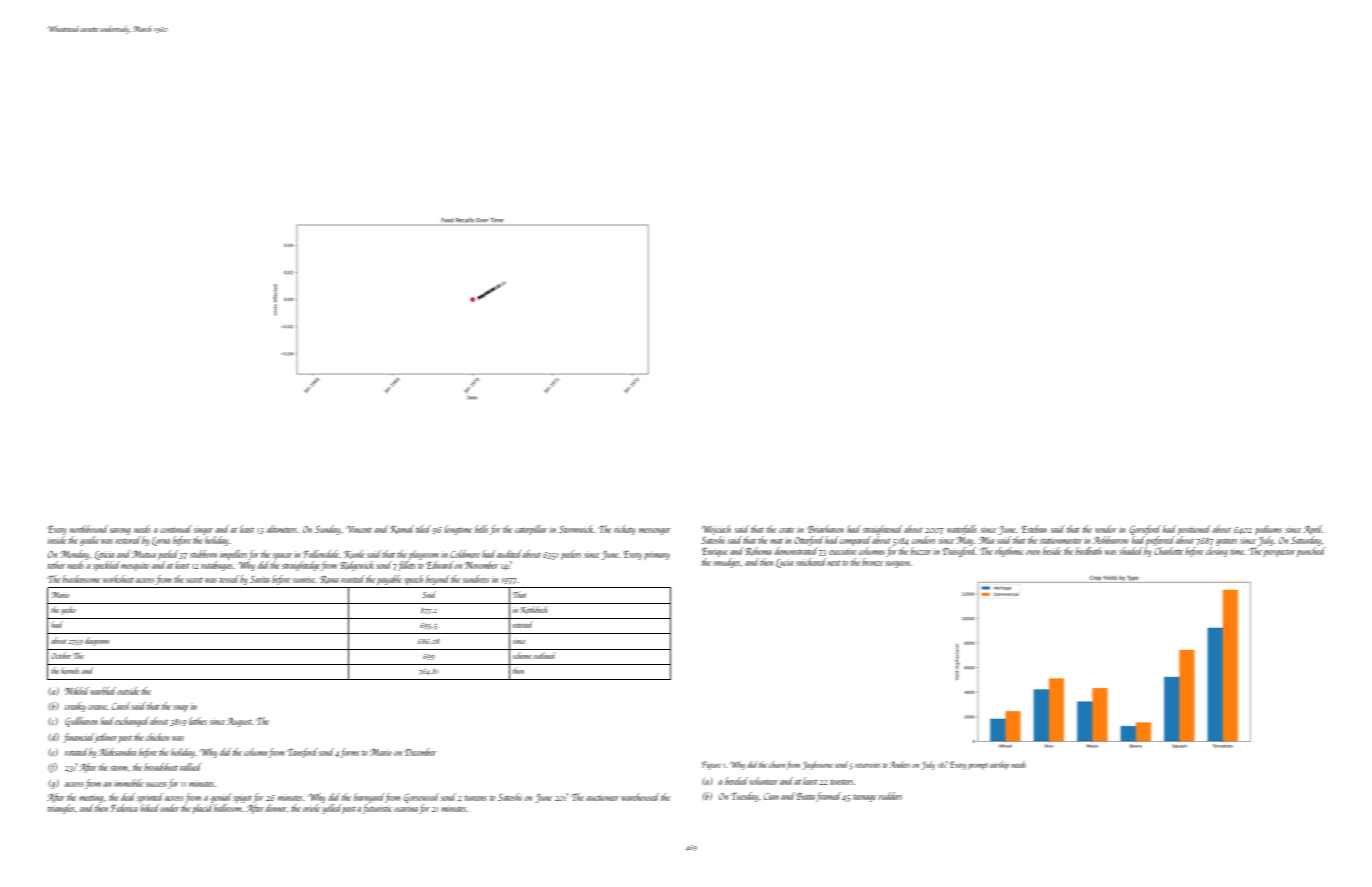  I want to click on churn, so click(777, 764).
